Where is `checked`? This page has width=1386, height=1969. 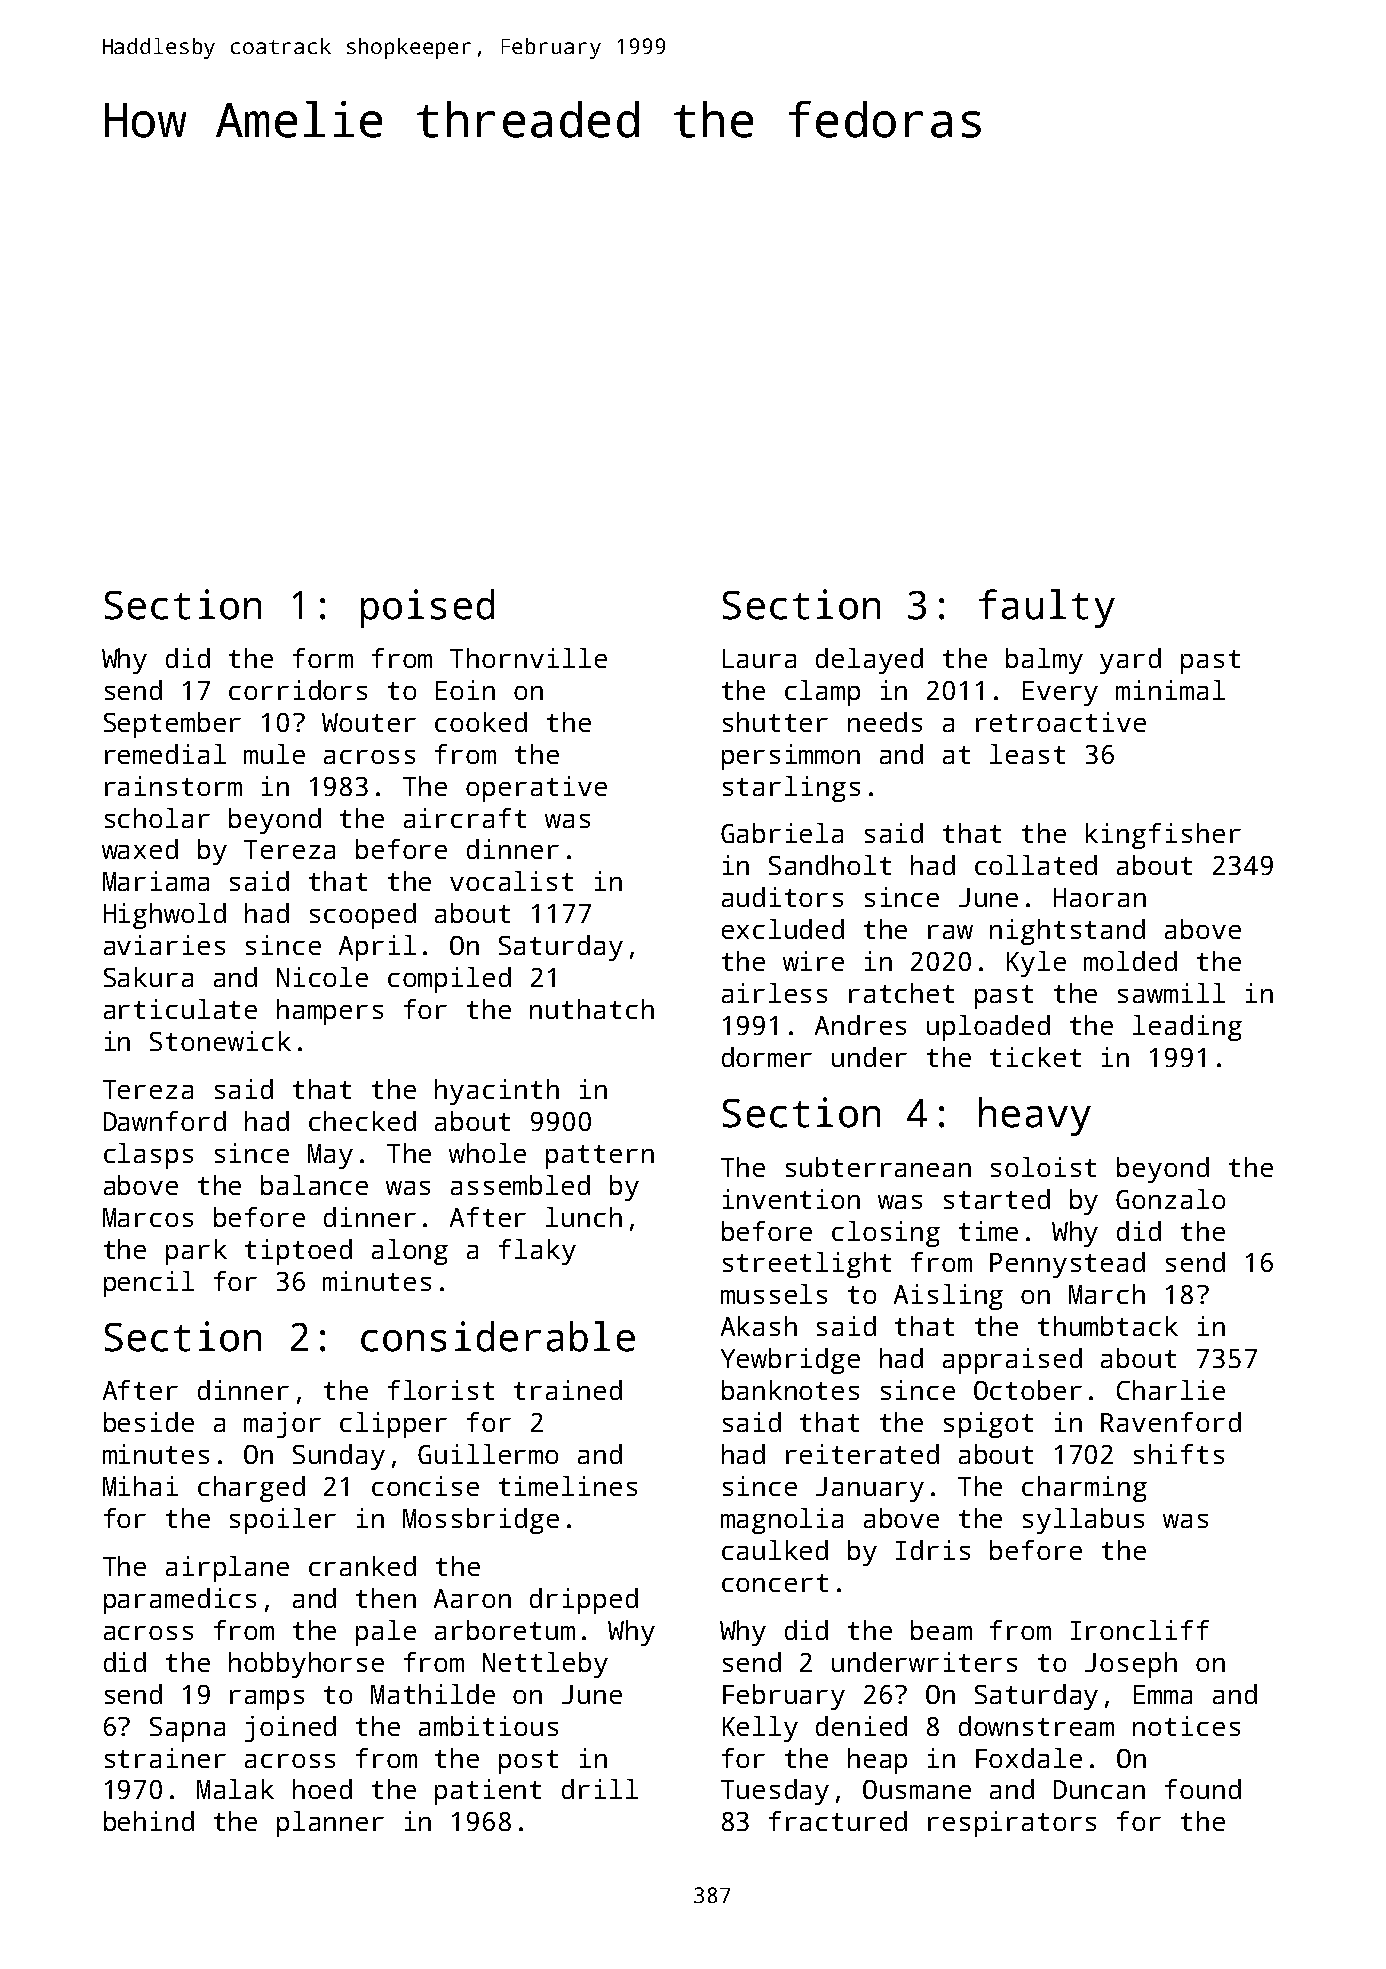 checked is located at coordinates (362, 1121).
